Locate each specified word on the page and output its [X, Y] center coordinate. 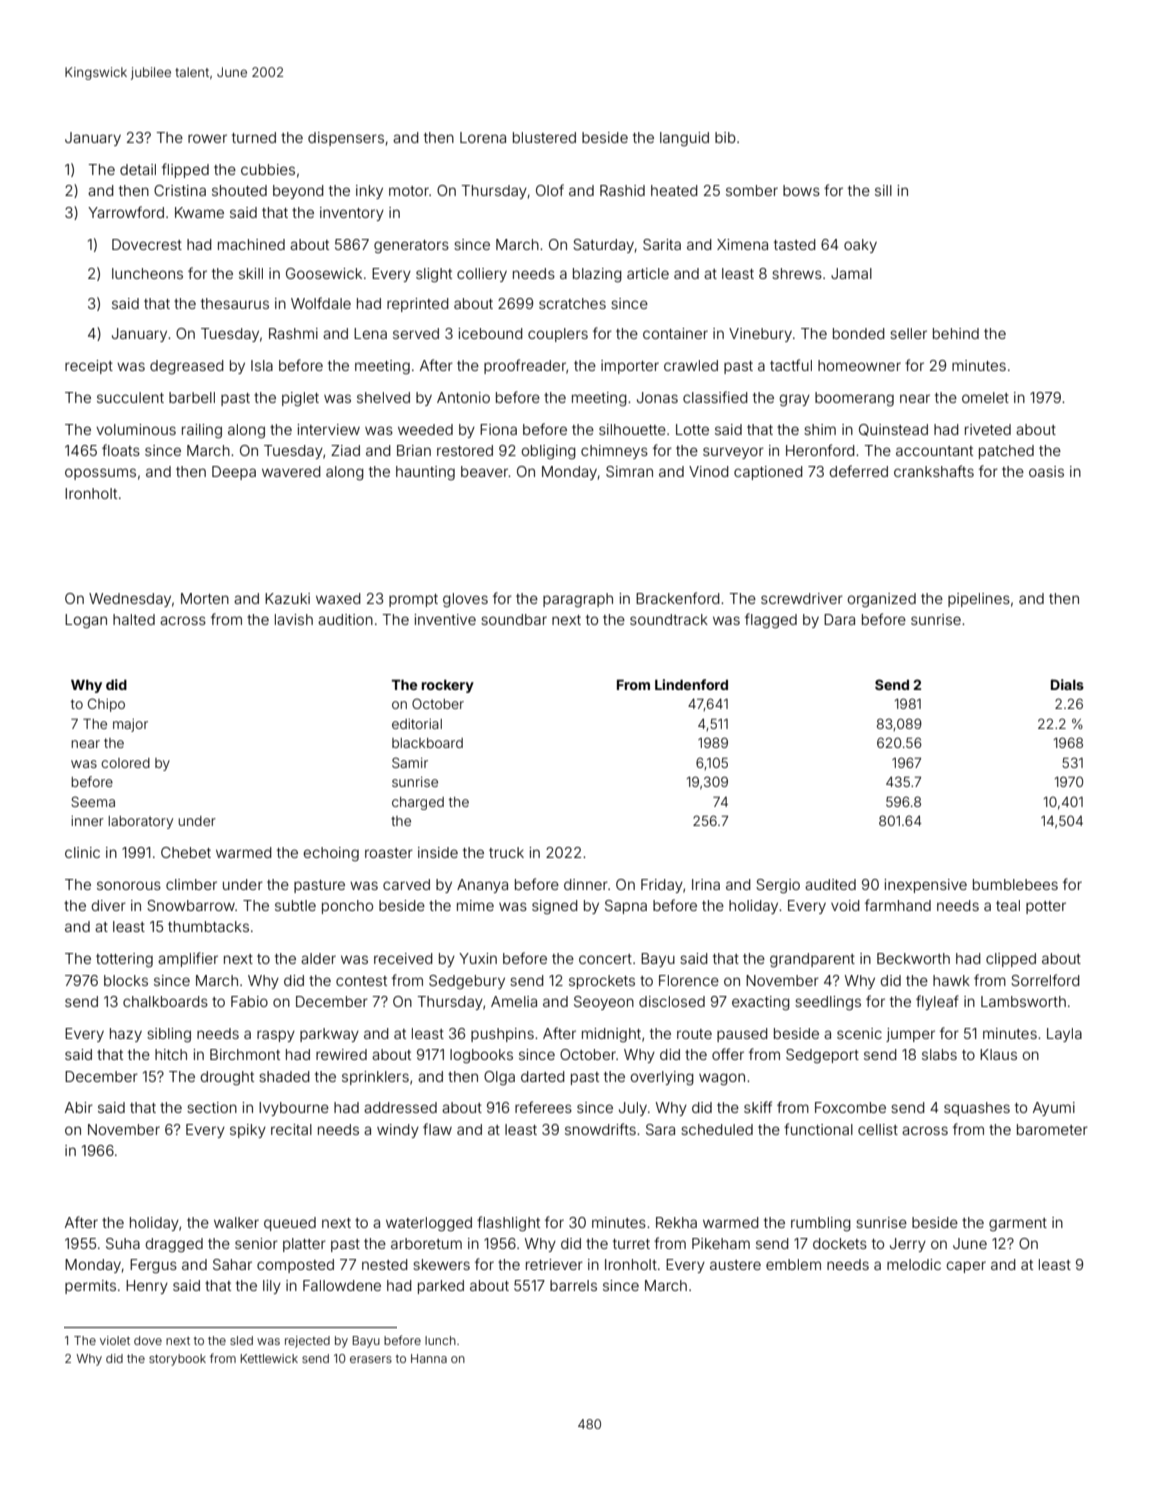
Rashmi [293, 333]
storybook [177, 1360]
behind [956, 333]
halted [134, 619]
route [694, 1034]
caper [966, 1267]
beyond [298, 192]
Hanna [429, 1358]
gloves [465, 600]
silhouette [632, 429]
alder [318, 958]
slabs [939, 1054]
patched [1006, 452]
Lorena [483, 137]
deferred [858, 471]
